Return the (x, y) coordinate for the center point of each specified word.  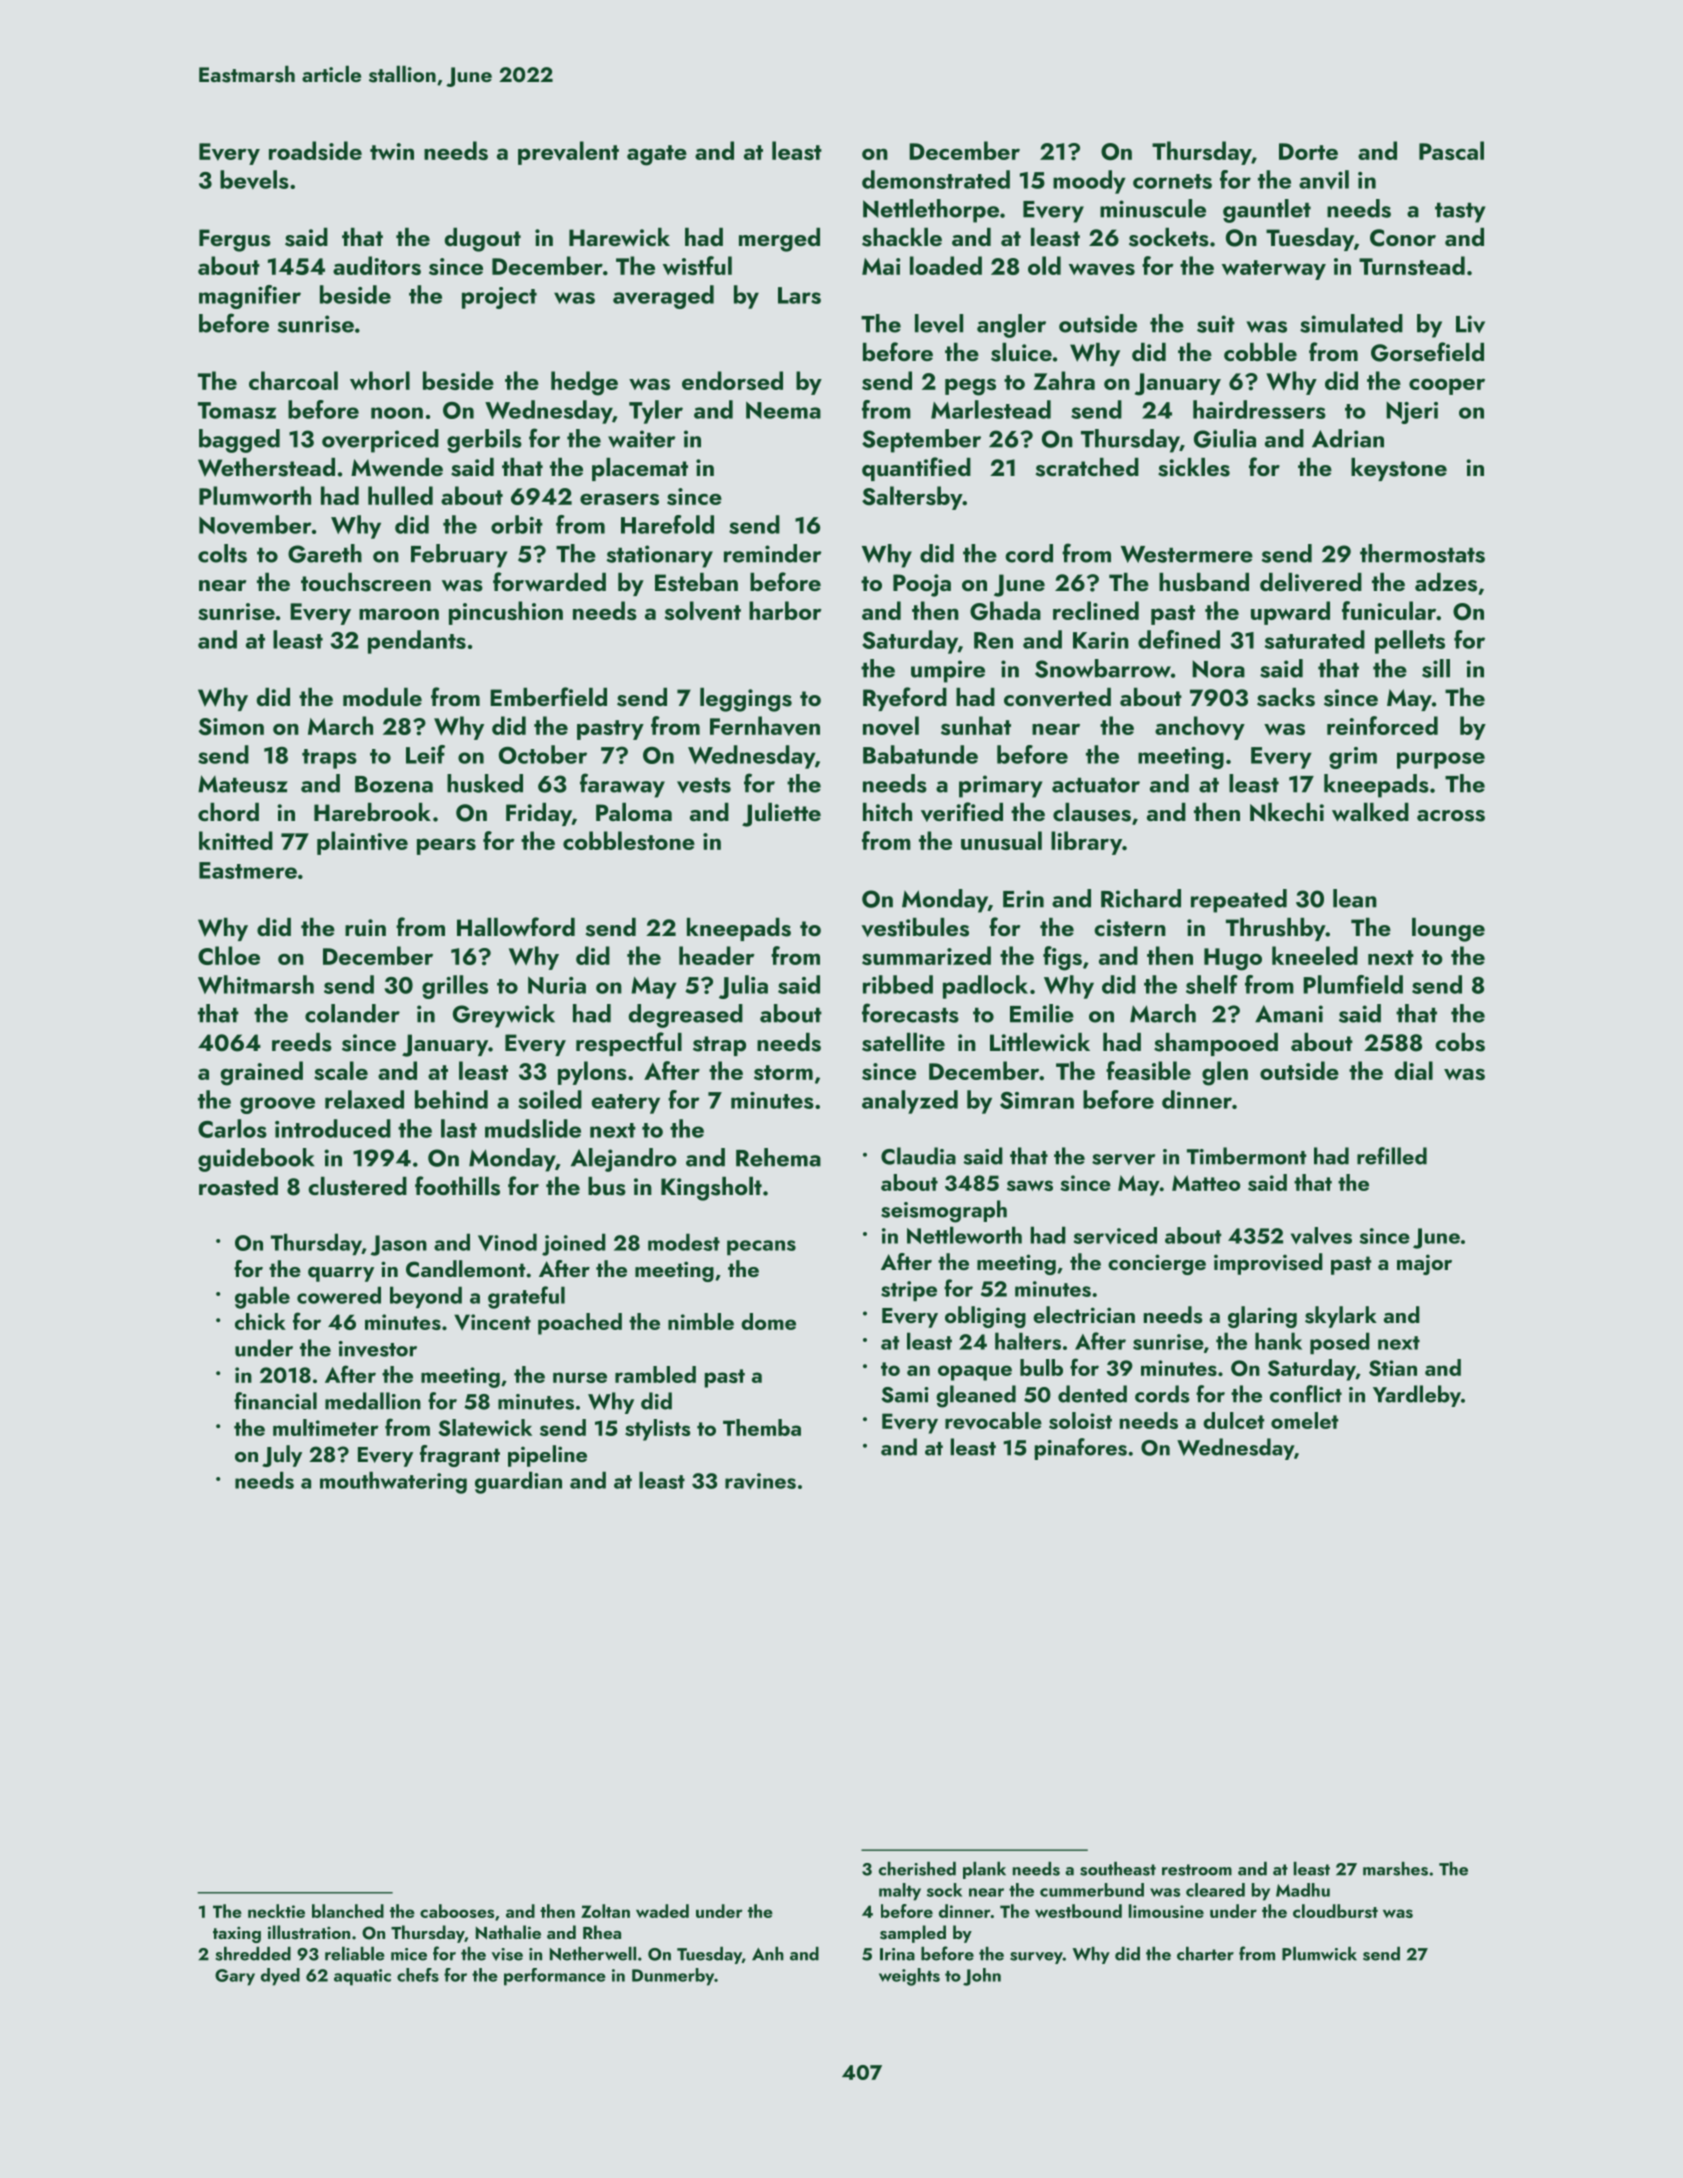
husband (1204, 582)
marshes (1395, 1869)
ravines (760, 1481)
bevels (254, 179)
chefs (418, 1975)
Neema (783, 410)
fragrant (460, 1456)
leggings (746, 700)
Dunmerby (673, 1977)
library (1086, 843)
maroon (399, 614)
